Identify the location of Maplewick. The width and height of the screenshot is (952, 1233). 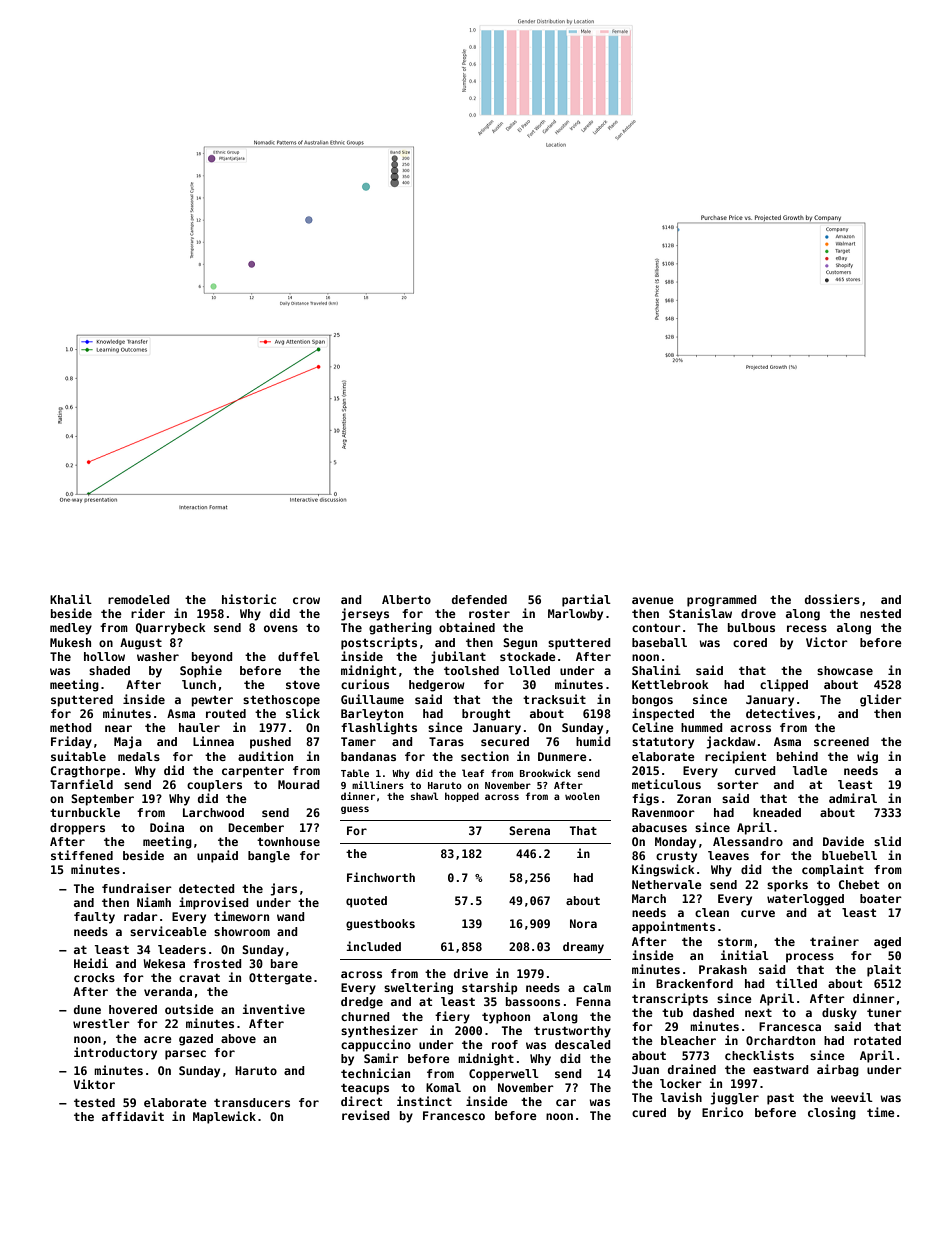
(224, 1117).
